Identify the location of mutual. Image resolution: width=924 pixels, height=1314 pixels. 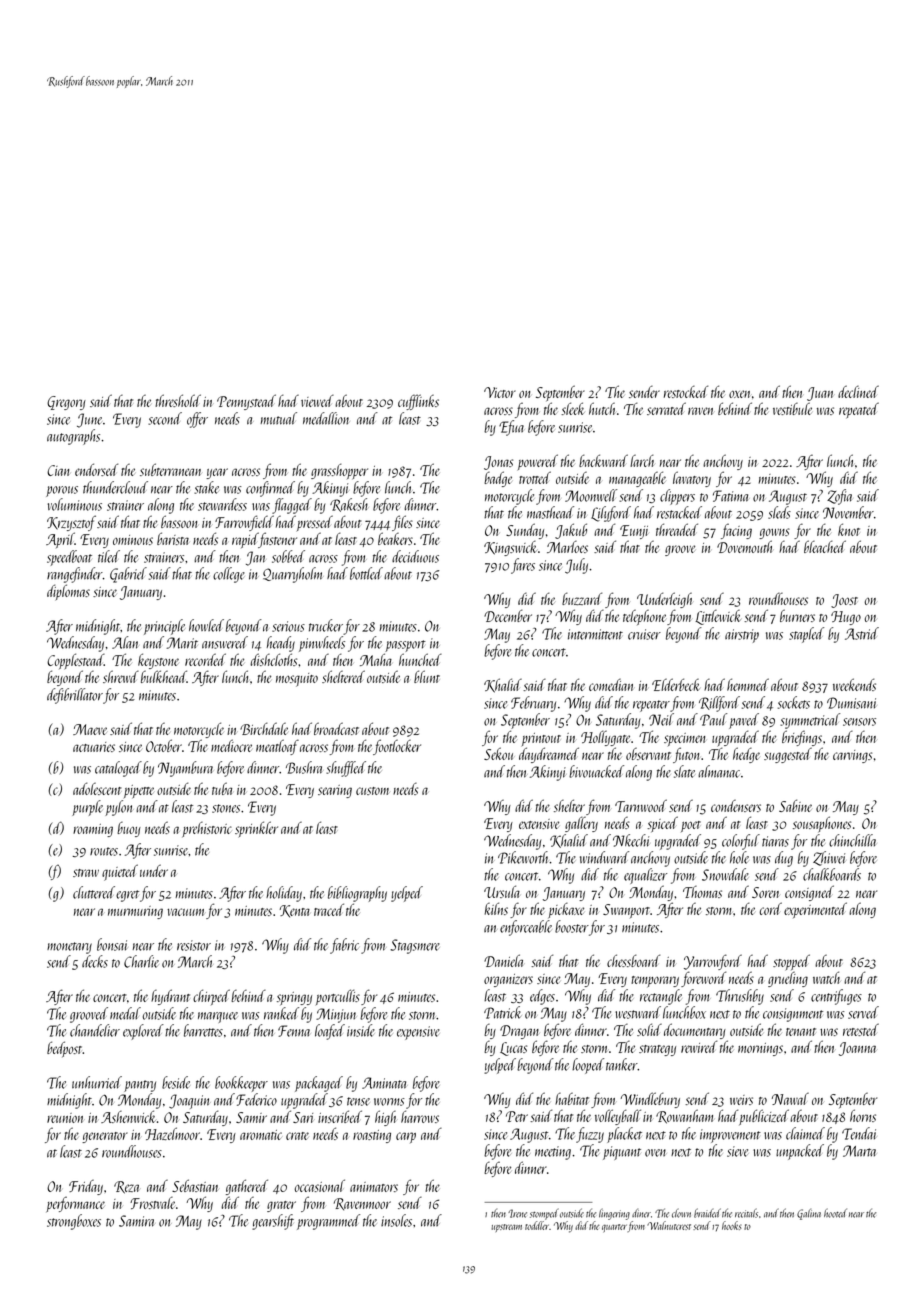
(278, 418).
